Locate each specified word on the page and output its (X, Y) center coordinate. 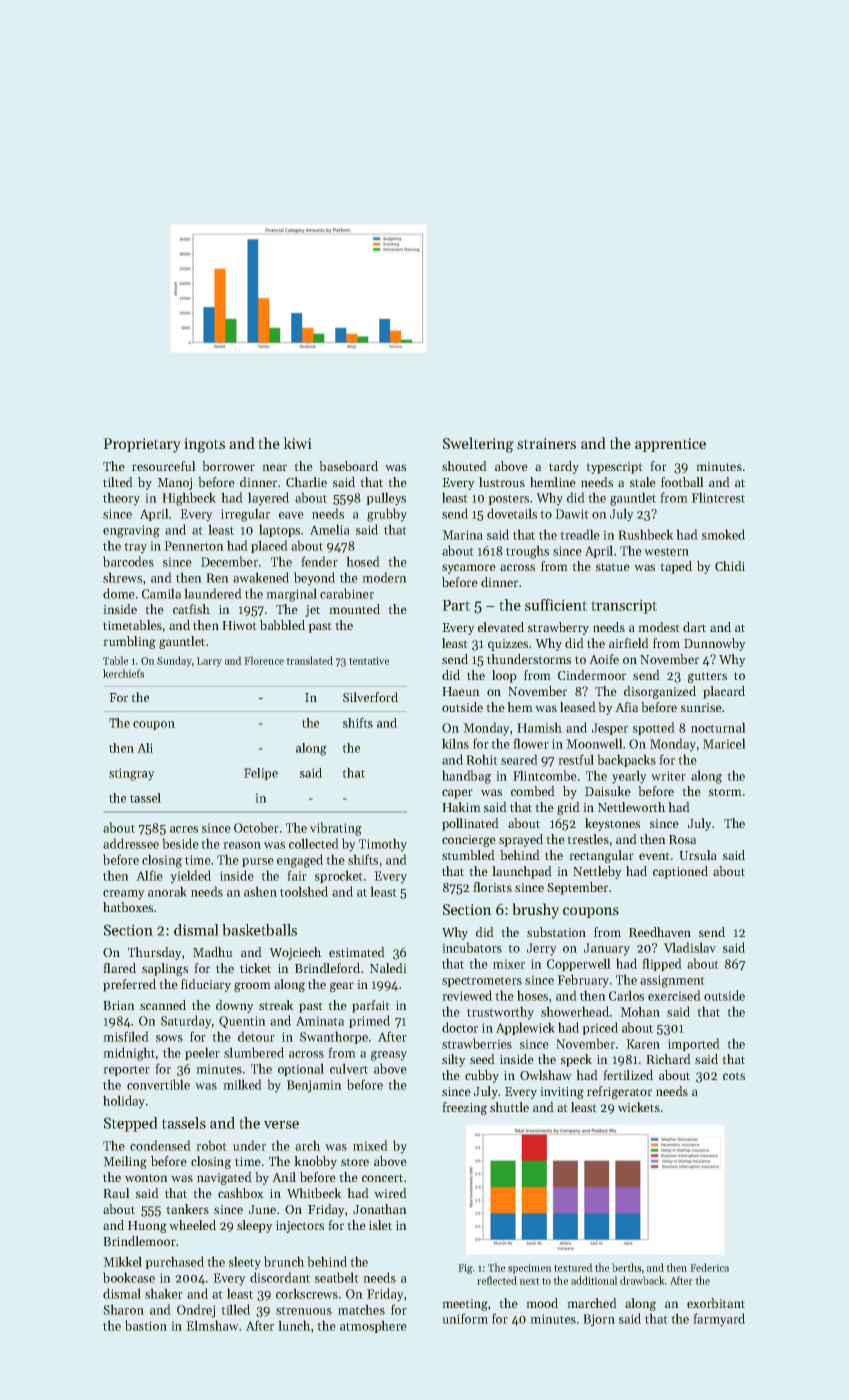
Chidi (730, 566)
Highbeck (189, 499)
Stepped (130, 1124)
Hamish (540, 728)
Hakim (461, 807)
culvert (349, 1069)
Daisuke (608, 791)
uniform (465, 1319)
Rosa (682, 839)
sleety (245, 1262)
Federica (710, 1267)
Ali (145, 748)
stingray (131, 774)
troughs (527, 552)
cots (734, 1076)
